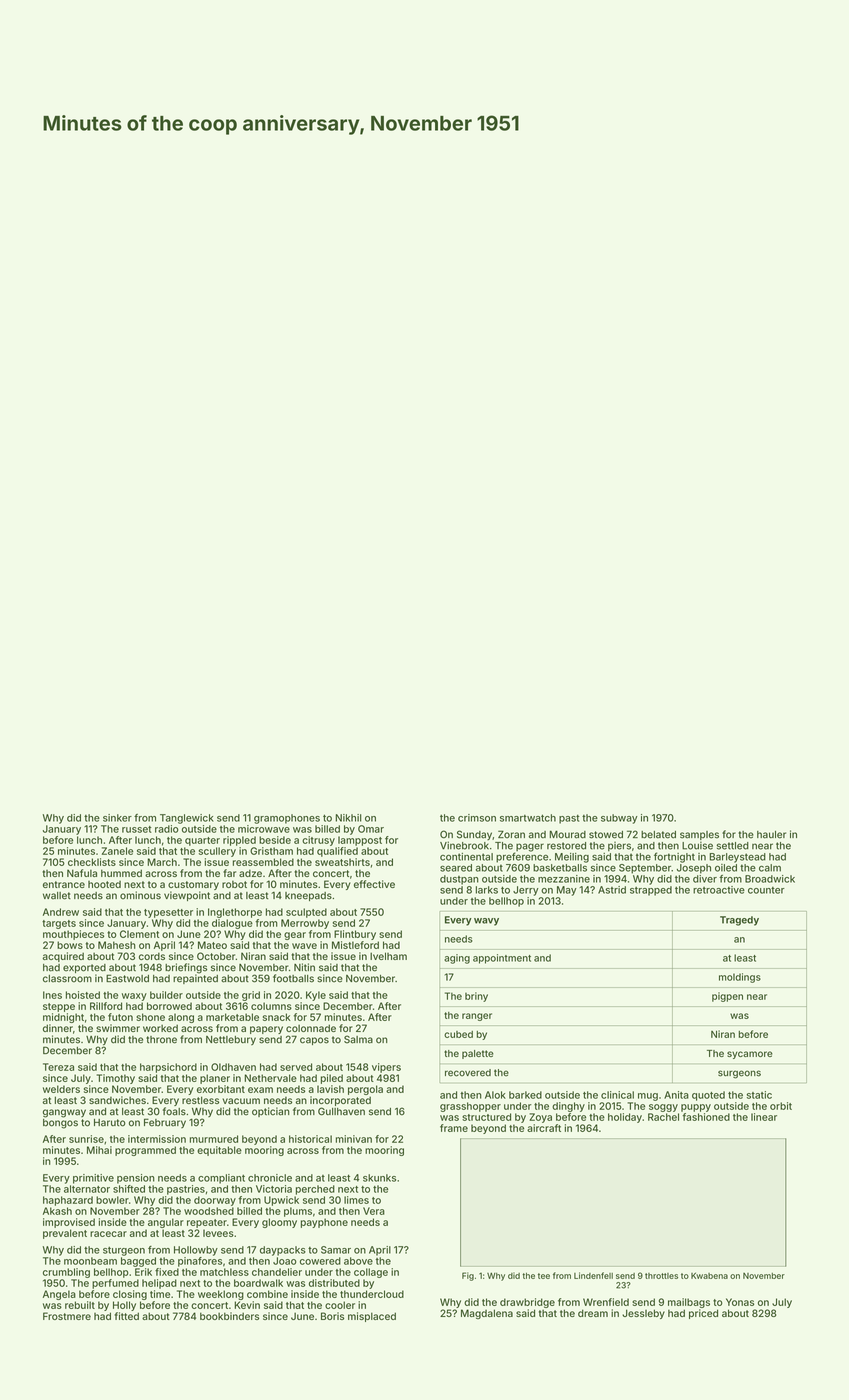 The height and width of the page is (1400, 849). I want to click on Yonas, so click(740, 1302).
